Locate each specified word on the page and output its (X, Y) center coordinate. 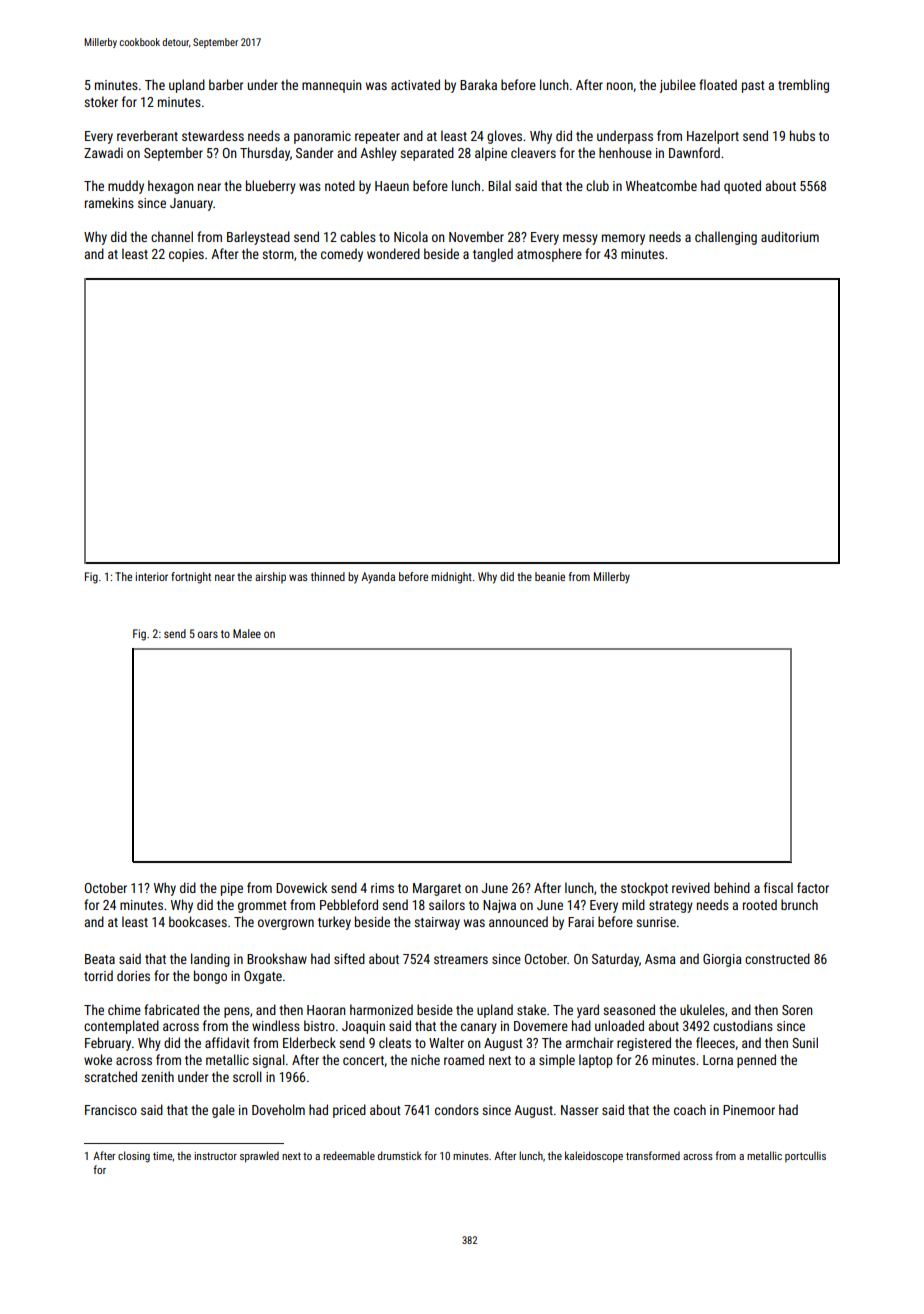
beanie (550, 576)
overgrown (286, 924)
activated (415, 84)
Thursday (265, 154)
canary (479, 1028)
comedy (342, 255)
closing (134, 1157)
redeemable (349, 1155)
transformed (653, 1155)
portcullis (805, 1156)
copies (186, 255)
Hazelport (713, 137)
